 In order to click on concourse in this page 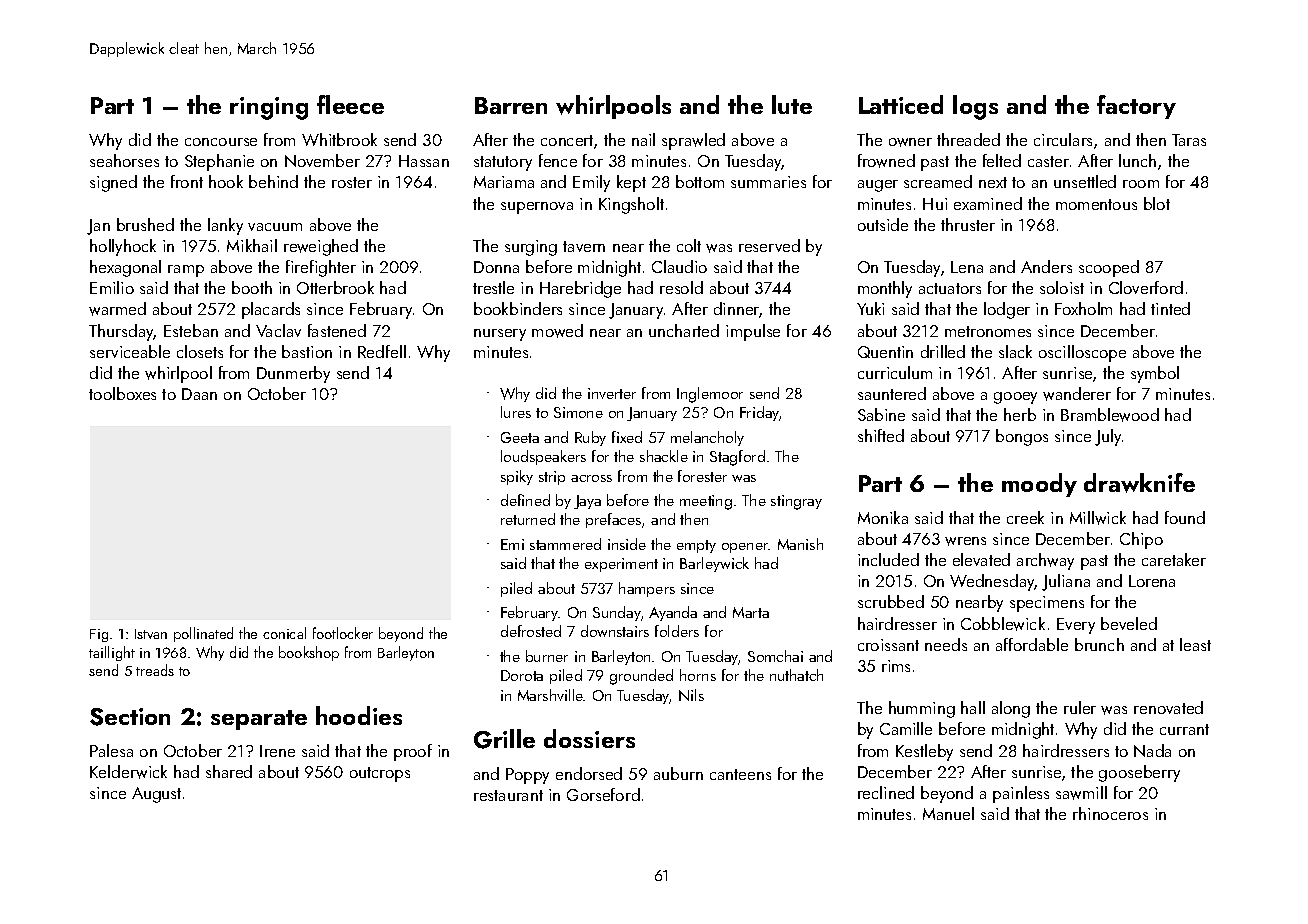, I will do `click(221, 142)`.
